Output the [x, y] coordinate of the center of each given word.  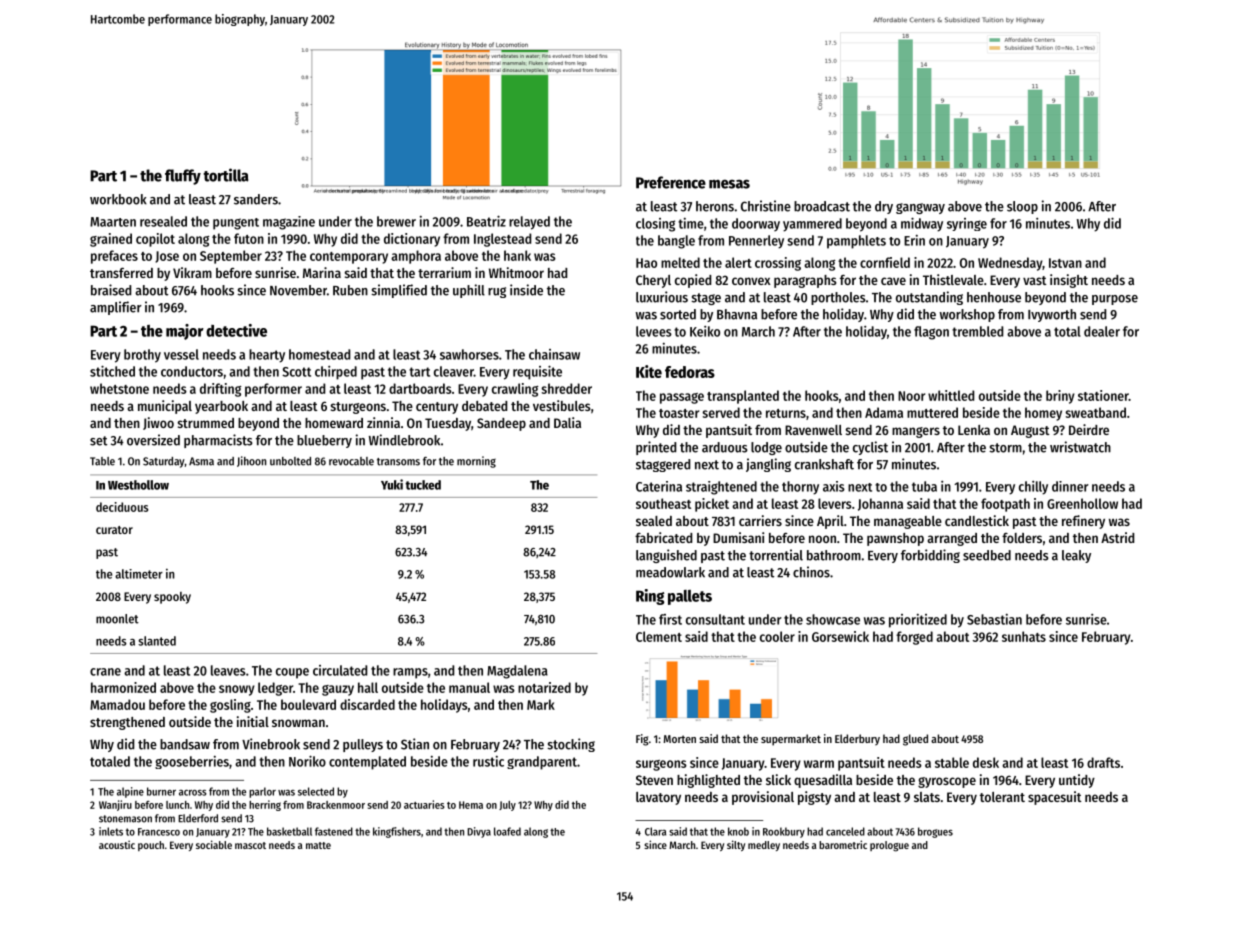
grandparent [542, 763]
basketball [289, 831]
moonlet [117, 619]
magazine [289, 223]
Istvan [1065, 263]
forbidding [930, 556]
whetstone [119, 388]
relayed [529, 223]
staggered [663, 465]
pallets [690, 597]
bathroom [834, 555]
